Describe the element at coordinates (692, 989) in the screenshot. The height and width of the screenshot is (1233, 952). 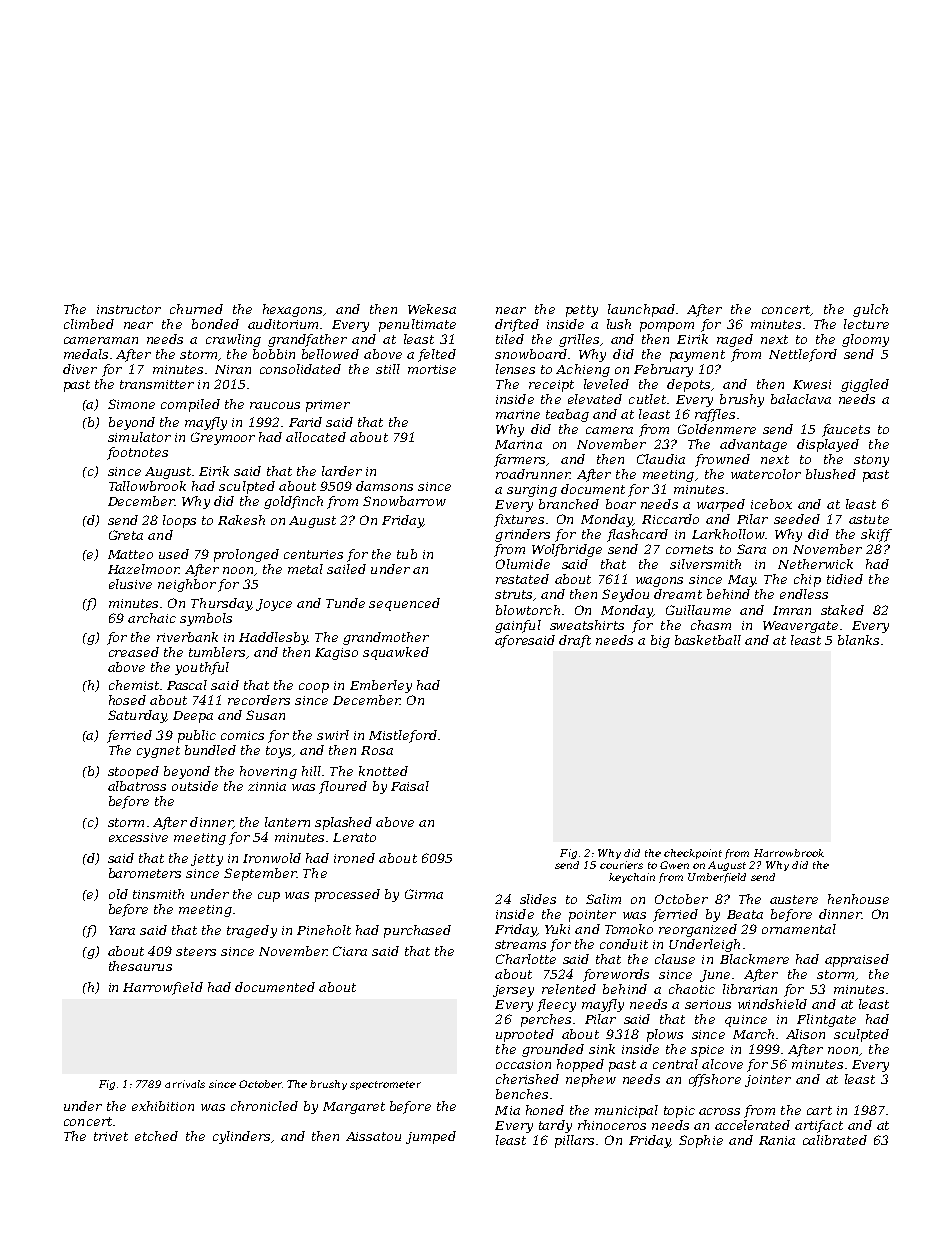
I see `chaotic` at that location.
